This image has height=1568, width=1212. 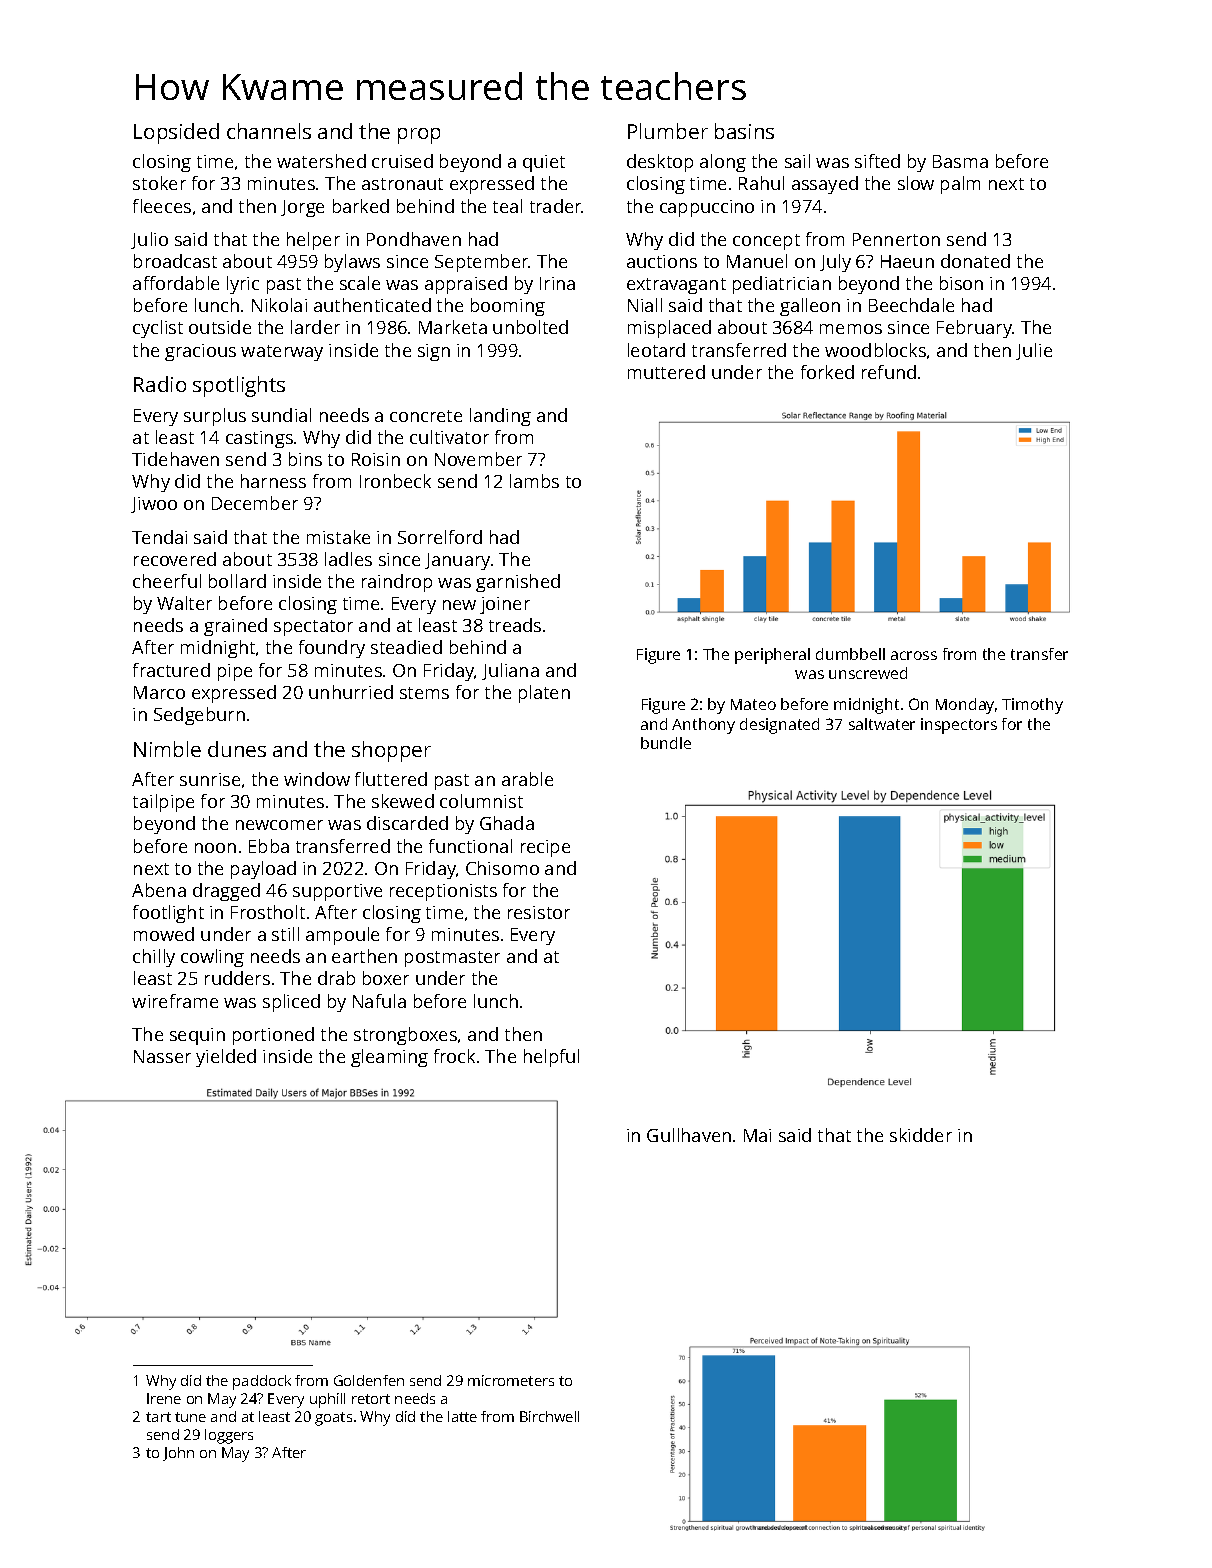 What do you see at coordinates (668, 131) in the image?
I see `Plumber` at bounding box center [668, 131].
